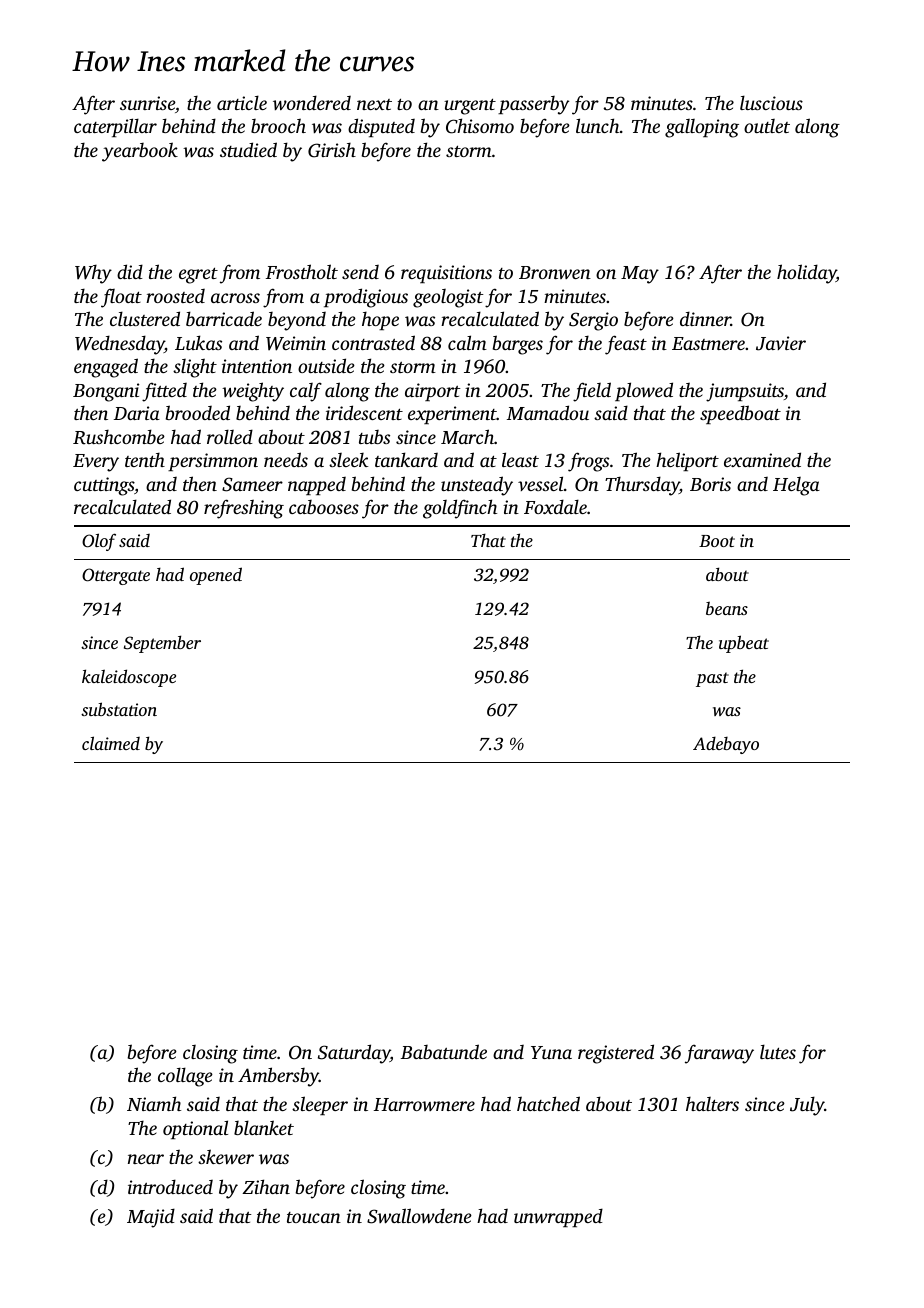 This screenshot has width=924, height=1308. What do you see at coordinates (719, 1054) in the screenshot?
I see `faraway` at bounding box center [719, 1054].
